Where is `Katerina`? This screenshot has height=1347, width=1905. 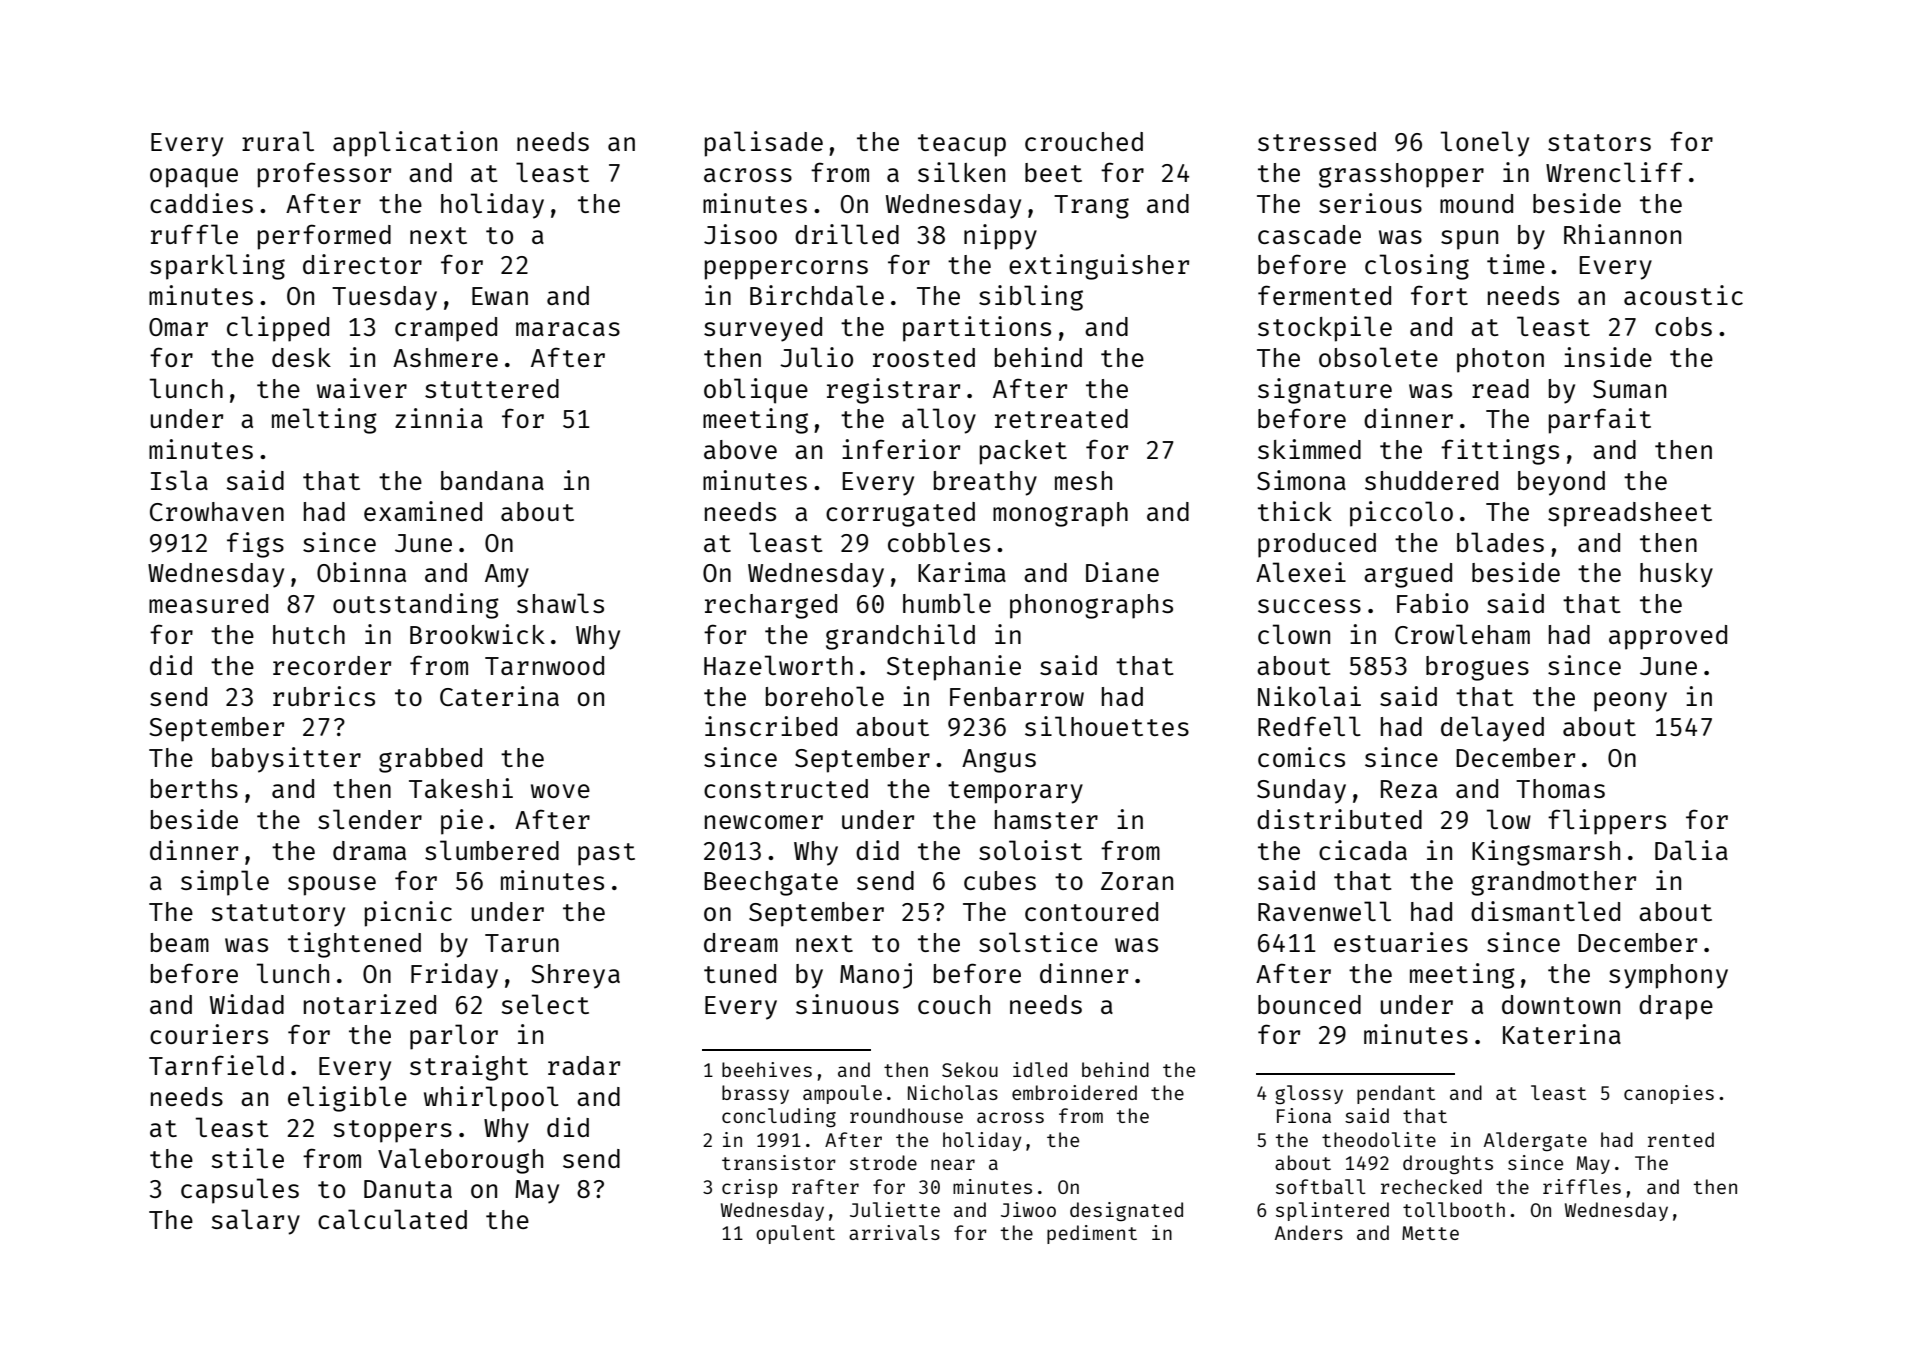
Katerina is located at coordinates (1562, 1034).
